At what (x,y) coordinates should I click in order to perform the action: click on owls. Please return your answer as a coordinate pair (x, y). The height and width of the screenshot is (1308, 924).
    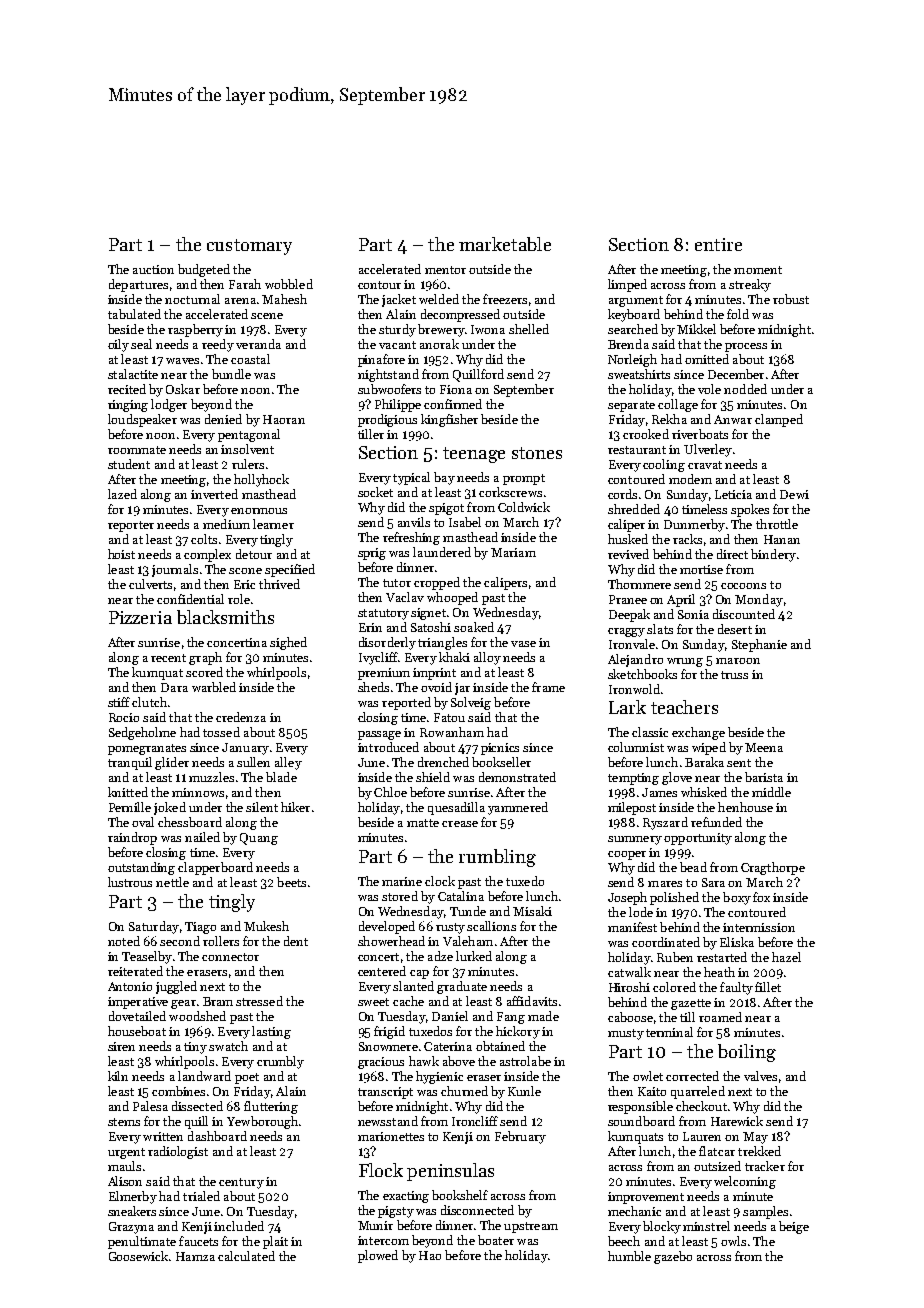
    Looking at the image, I should click on (733, 1241).
